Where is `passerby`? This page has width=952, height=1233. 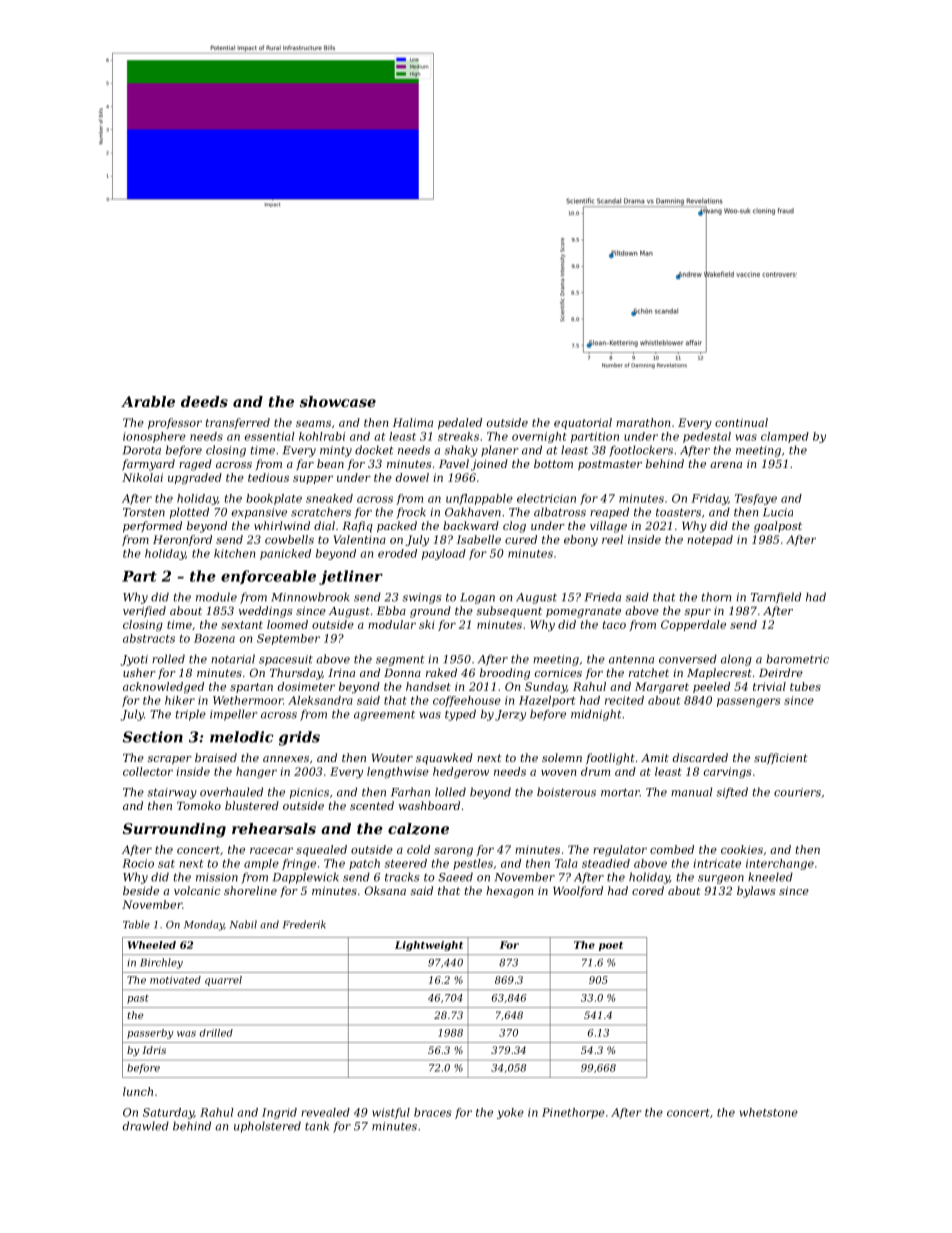 passerby is located at coordinates (150, 1034).
